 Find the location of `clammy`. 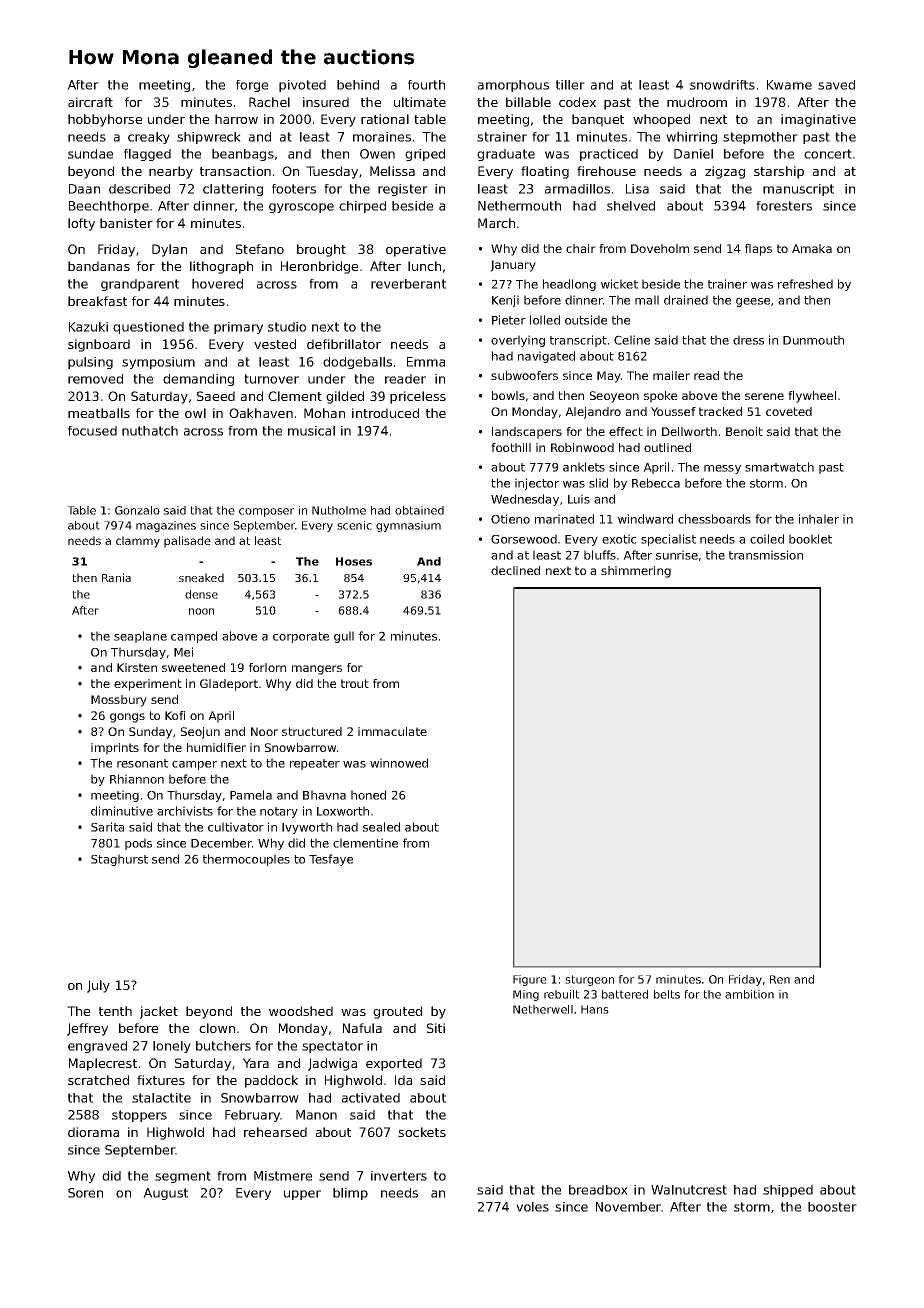

clammy is located at coordinates (138, 542).
